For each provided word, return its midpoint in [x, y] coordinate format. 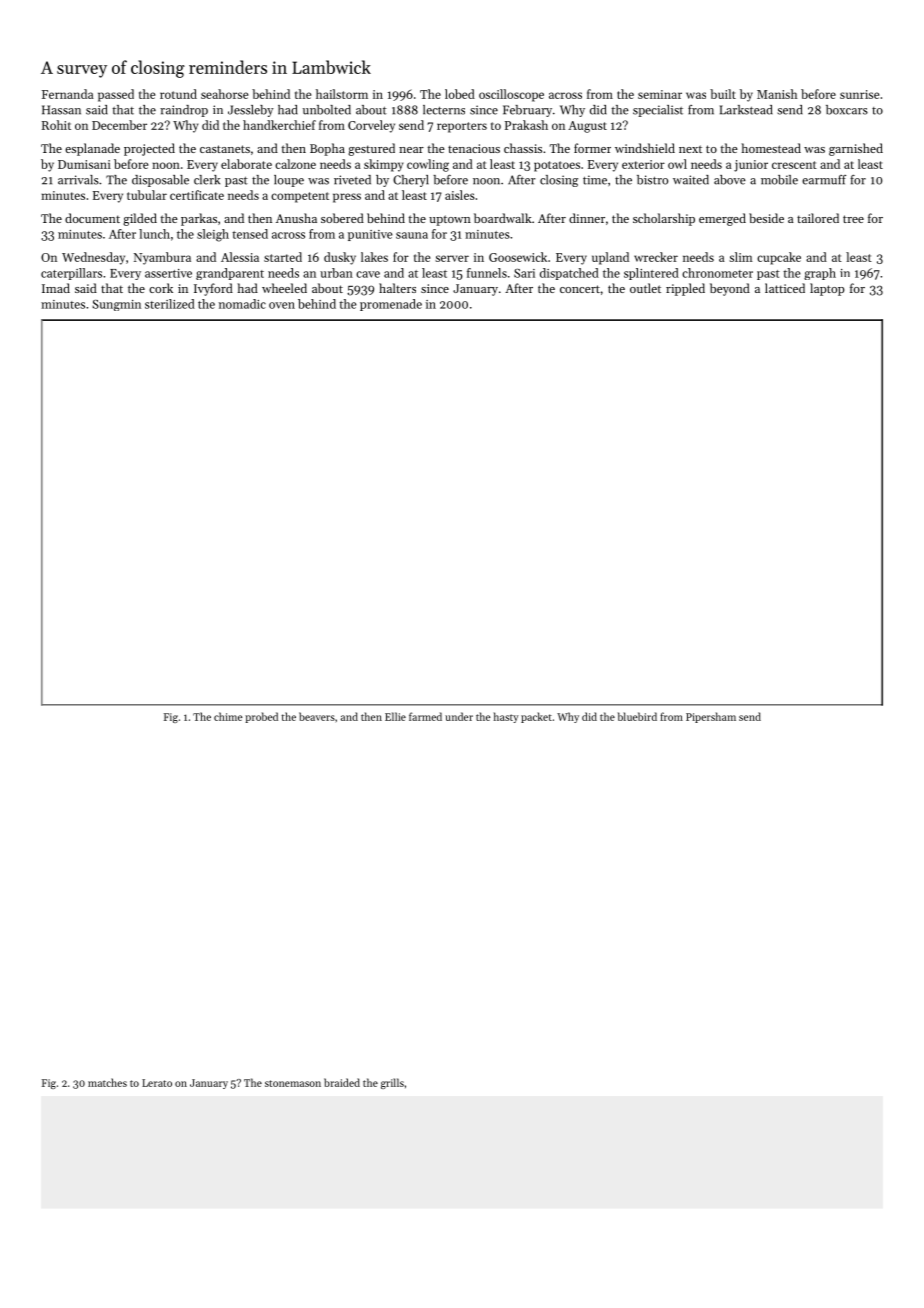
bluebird [637, 716]
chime [228, 716]
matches [107, 1082]
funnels [487, 273]
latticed [785, 288]
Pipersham [711, 717]
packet [536, 717]
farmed [425, 716]
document [92, 218]
